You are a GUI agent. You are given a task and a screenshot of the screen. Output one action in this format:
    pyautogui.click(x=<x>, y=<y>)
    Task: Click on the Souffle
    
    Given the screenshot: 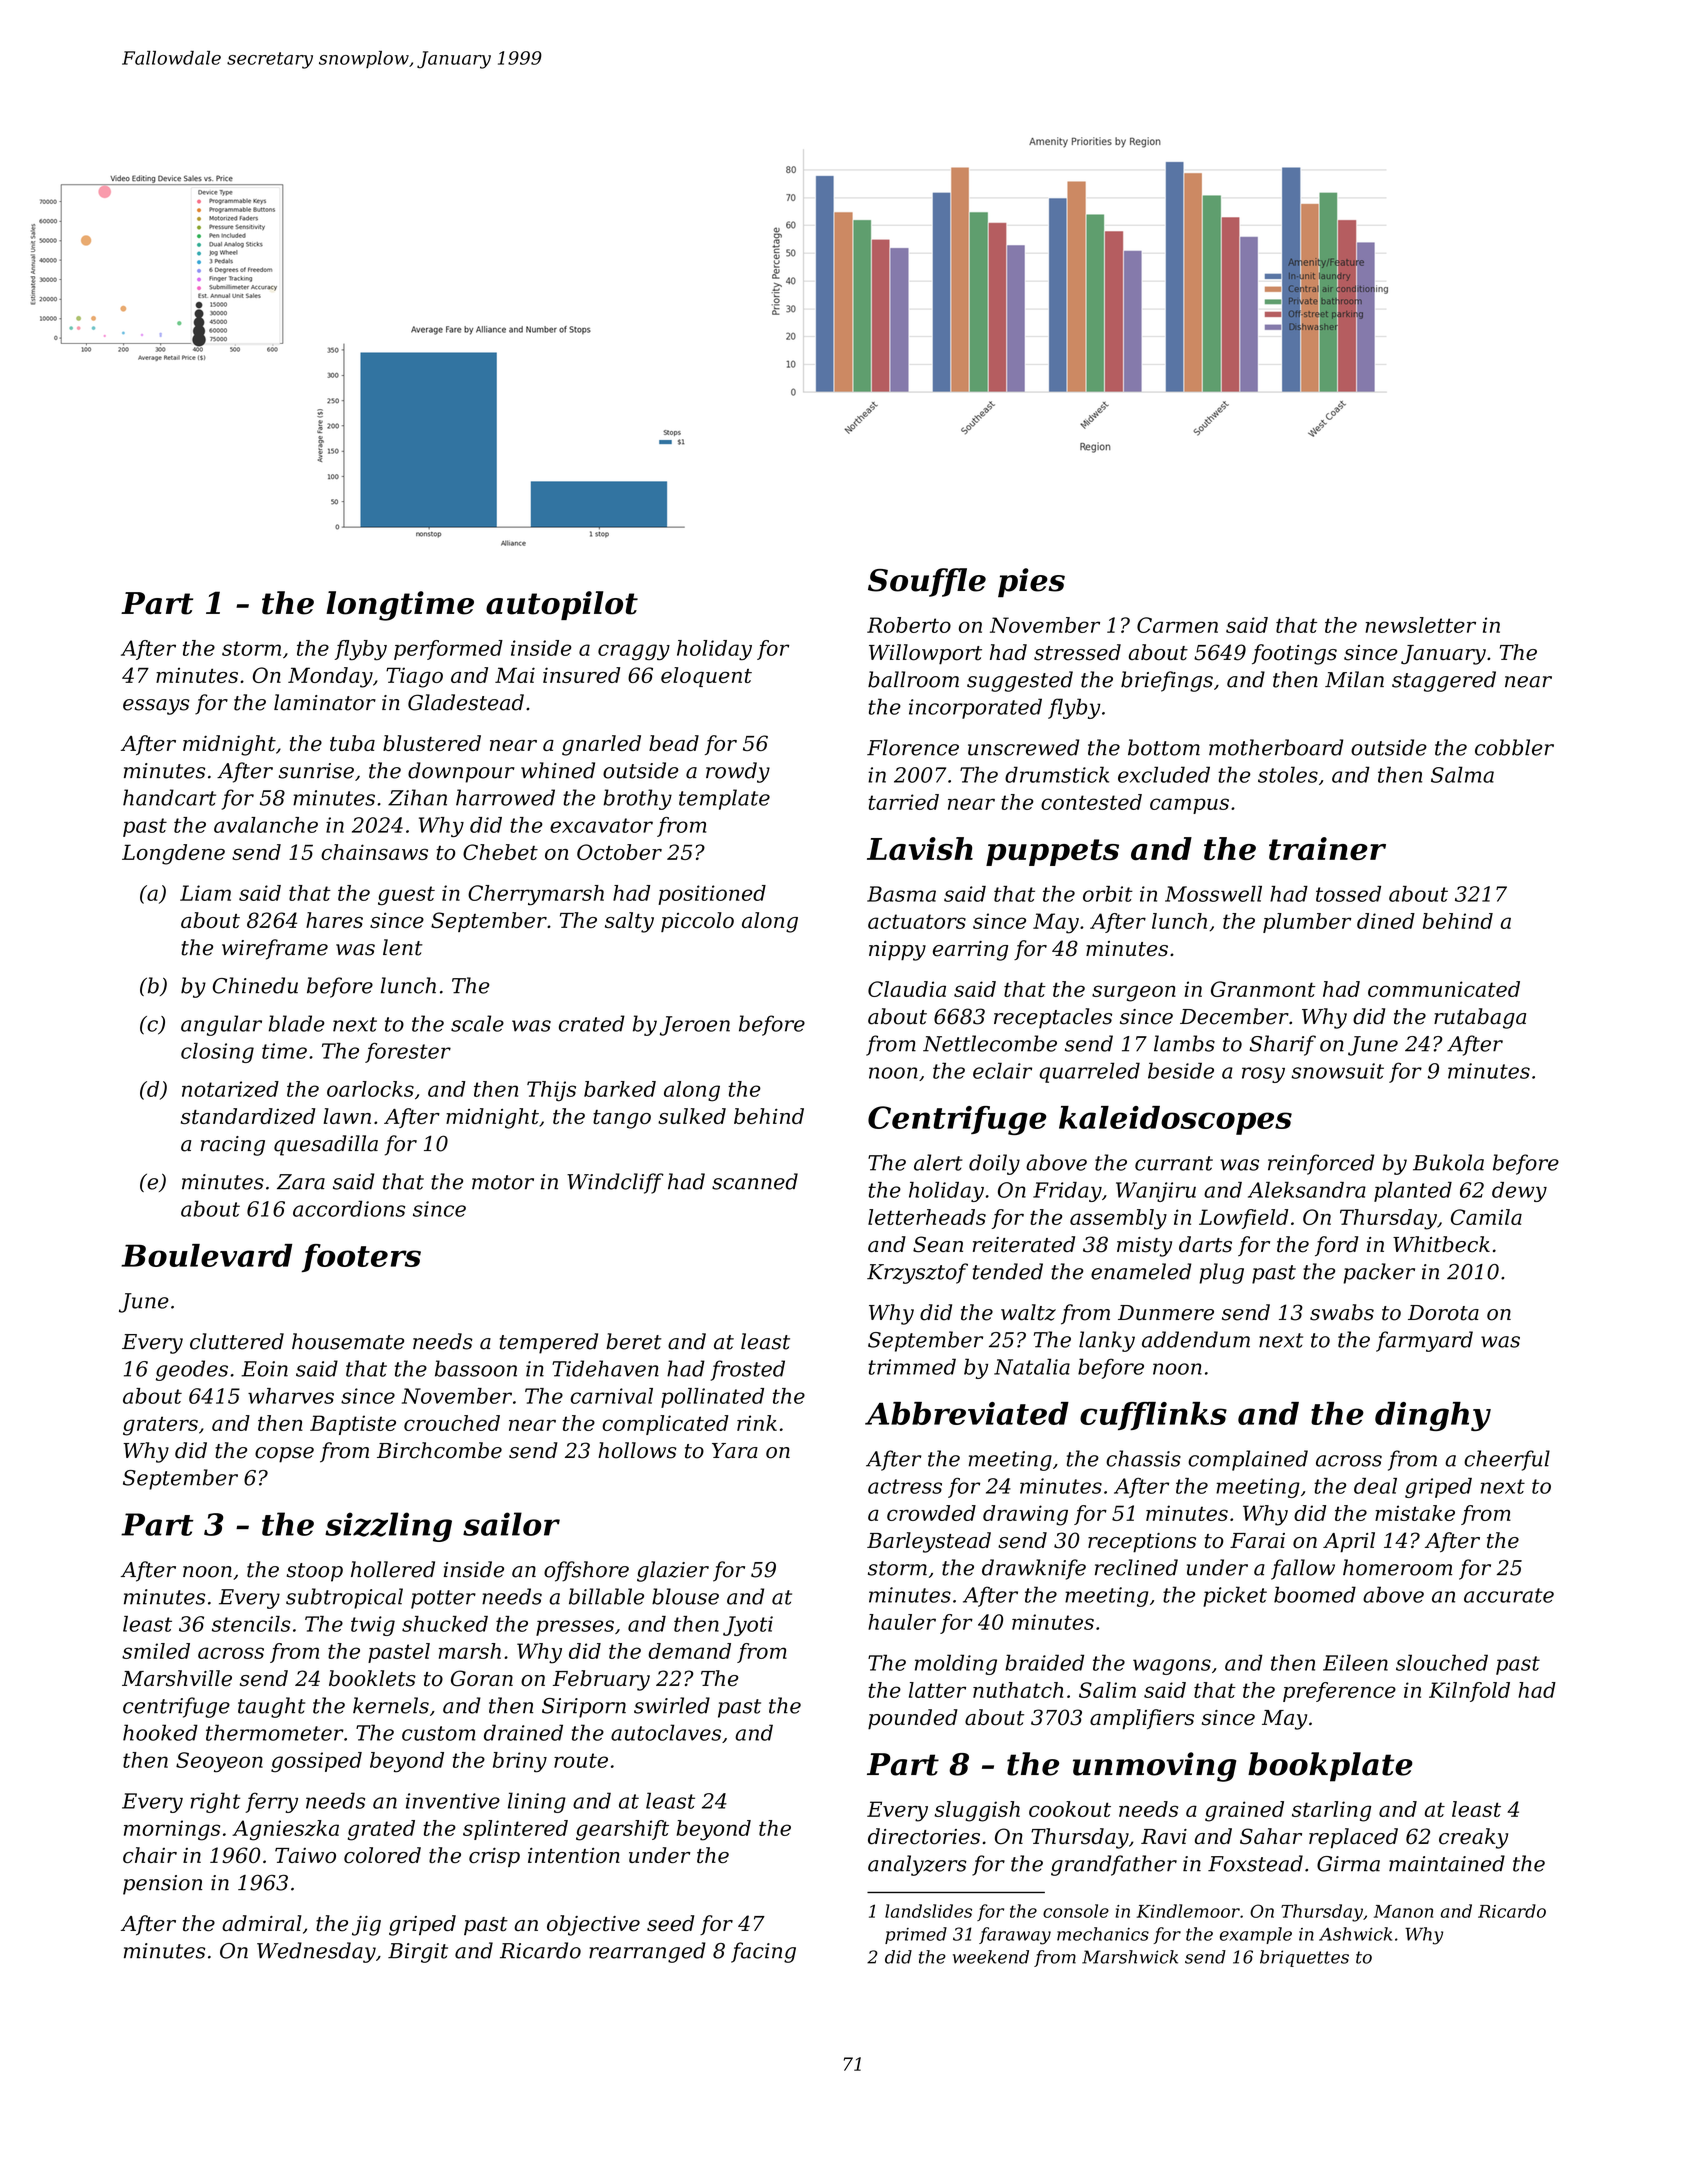 What is the action you would take?
    pyautogui.click(x=927, y=582)
